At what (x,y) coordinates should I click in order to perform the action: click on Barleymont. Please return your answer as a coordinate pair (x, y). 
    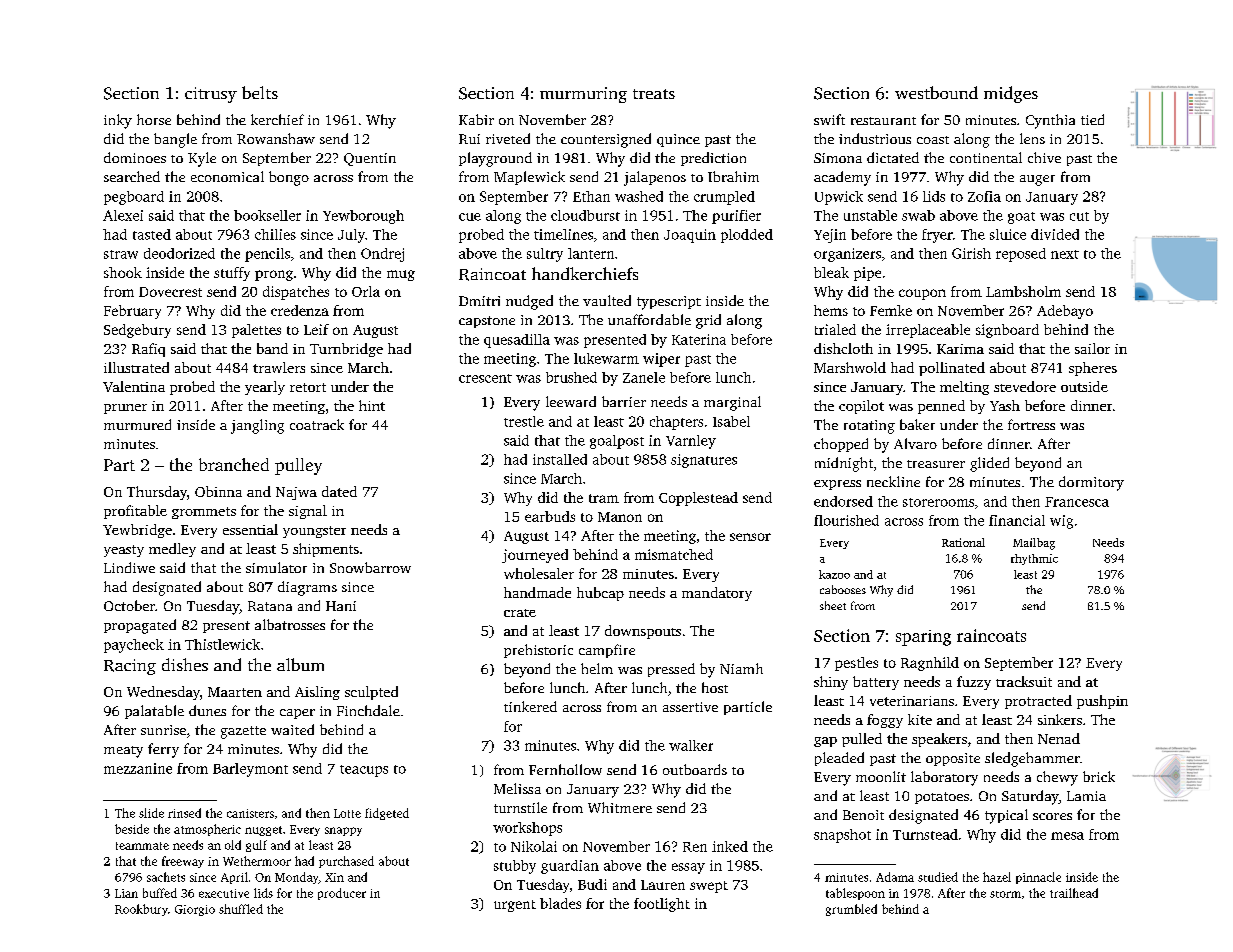
    Looking at the image, I should click on (250, 770).
